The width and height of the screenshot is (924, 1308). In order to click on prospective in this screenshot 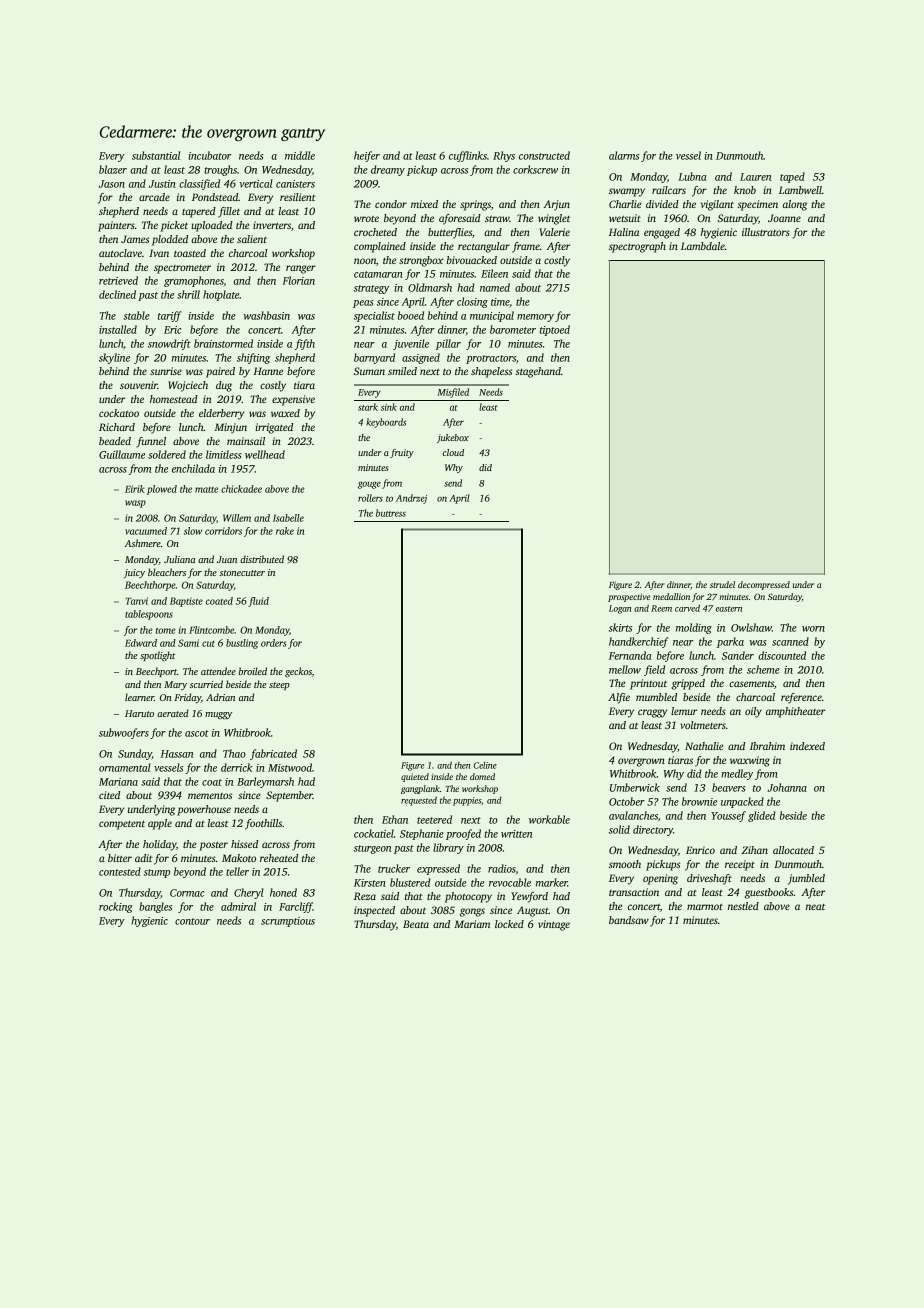, I will do `click(629, 597)`.
